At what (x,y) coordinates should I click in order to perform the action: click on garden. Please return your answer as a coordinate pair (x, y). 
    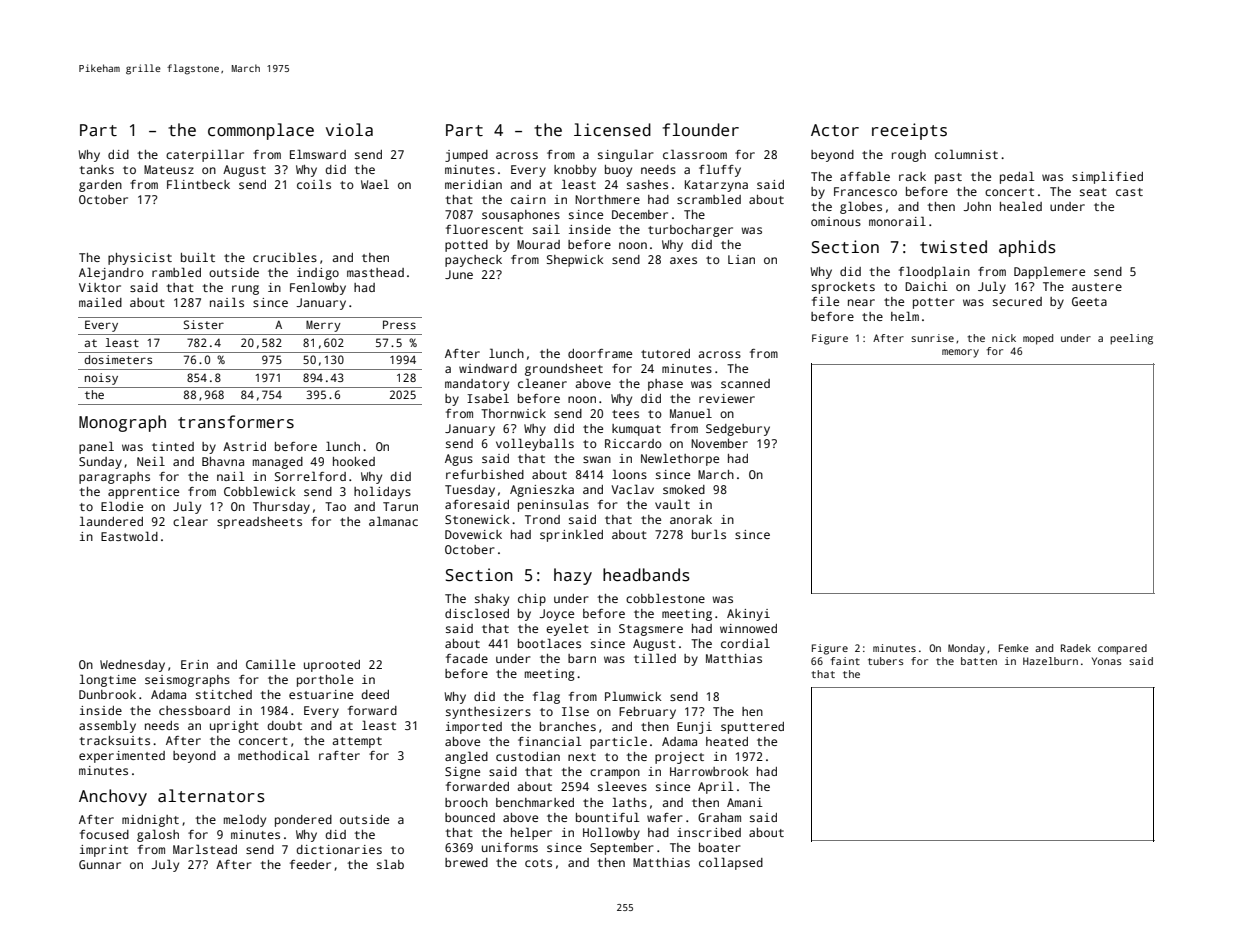
    Looking at the image, I should click on (100, 186).
